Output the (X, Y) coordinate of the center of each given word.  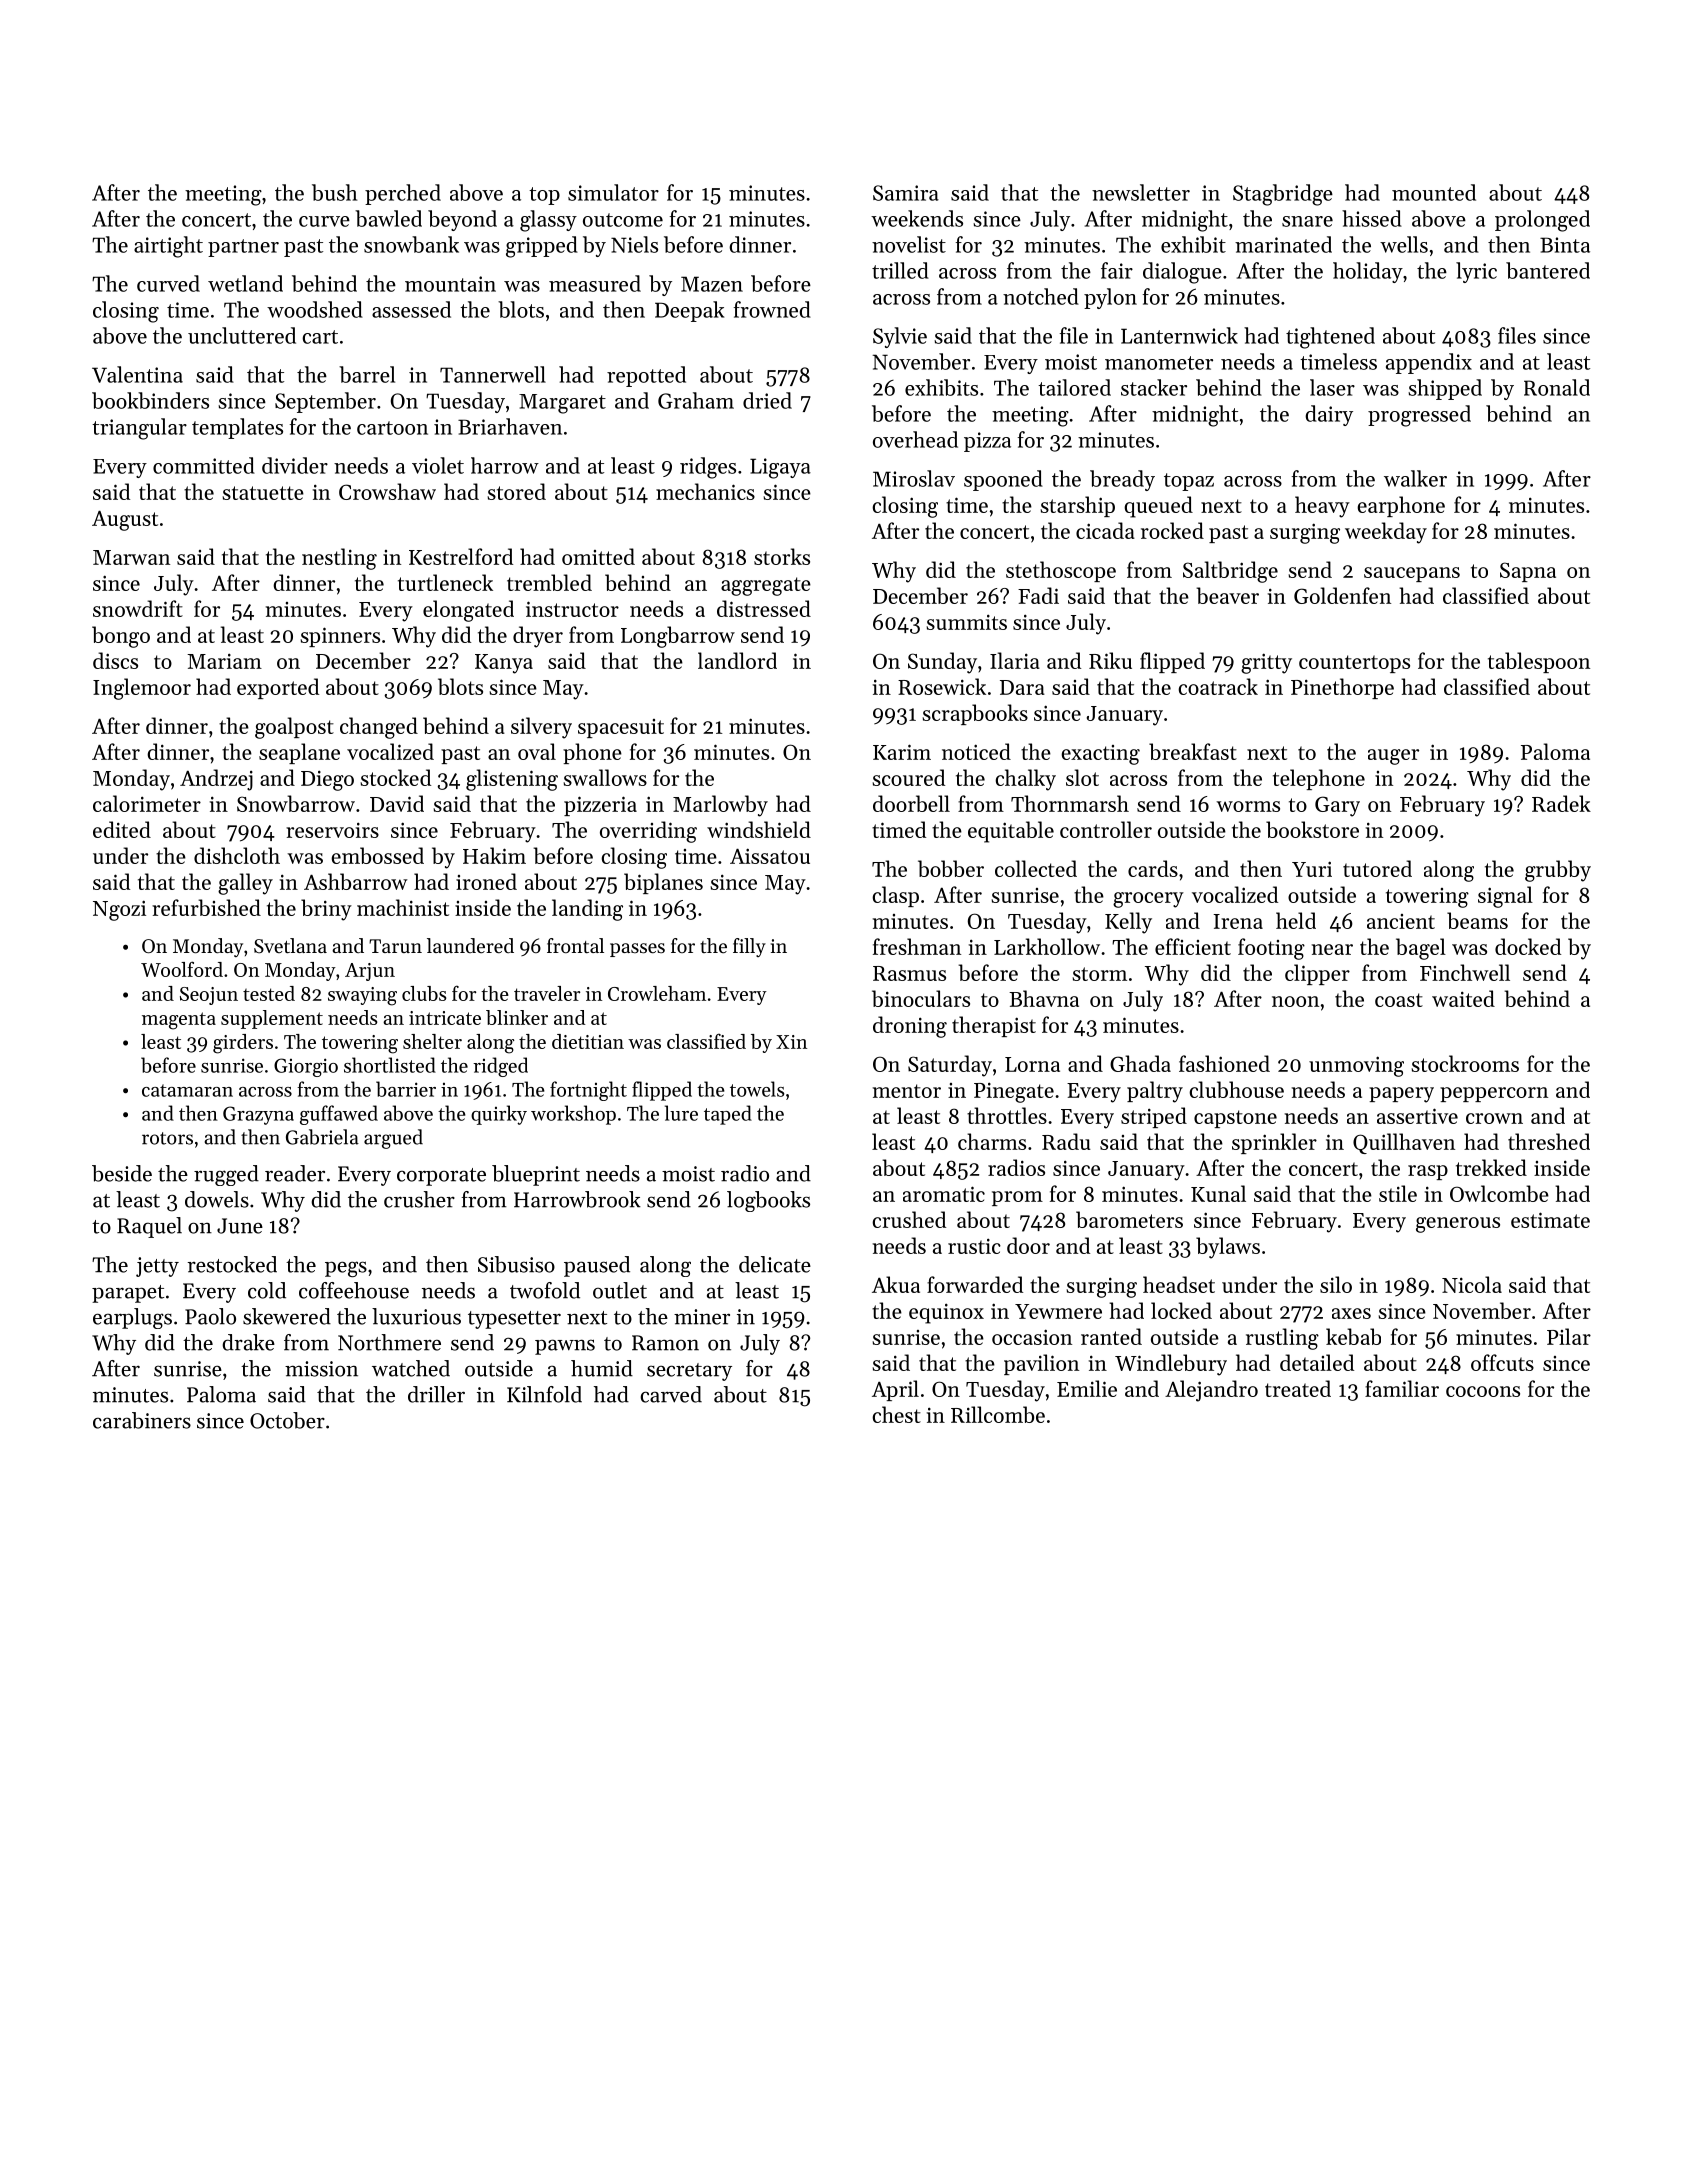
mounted (1434, 192)
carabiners (142, 1420)
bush (334, 192)
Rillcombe (998, 1414)
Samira (906, 193)
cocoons (1483, 1391)
